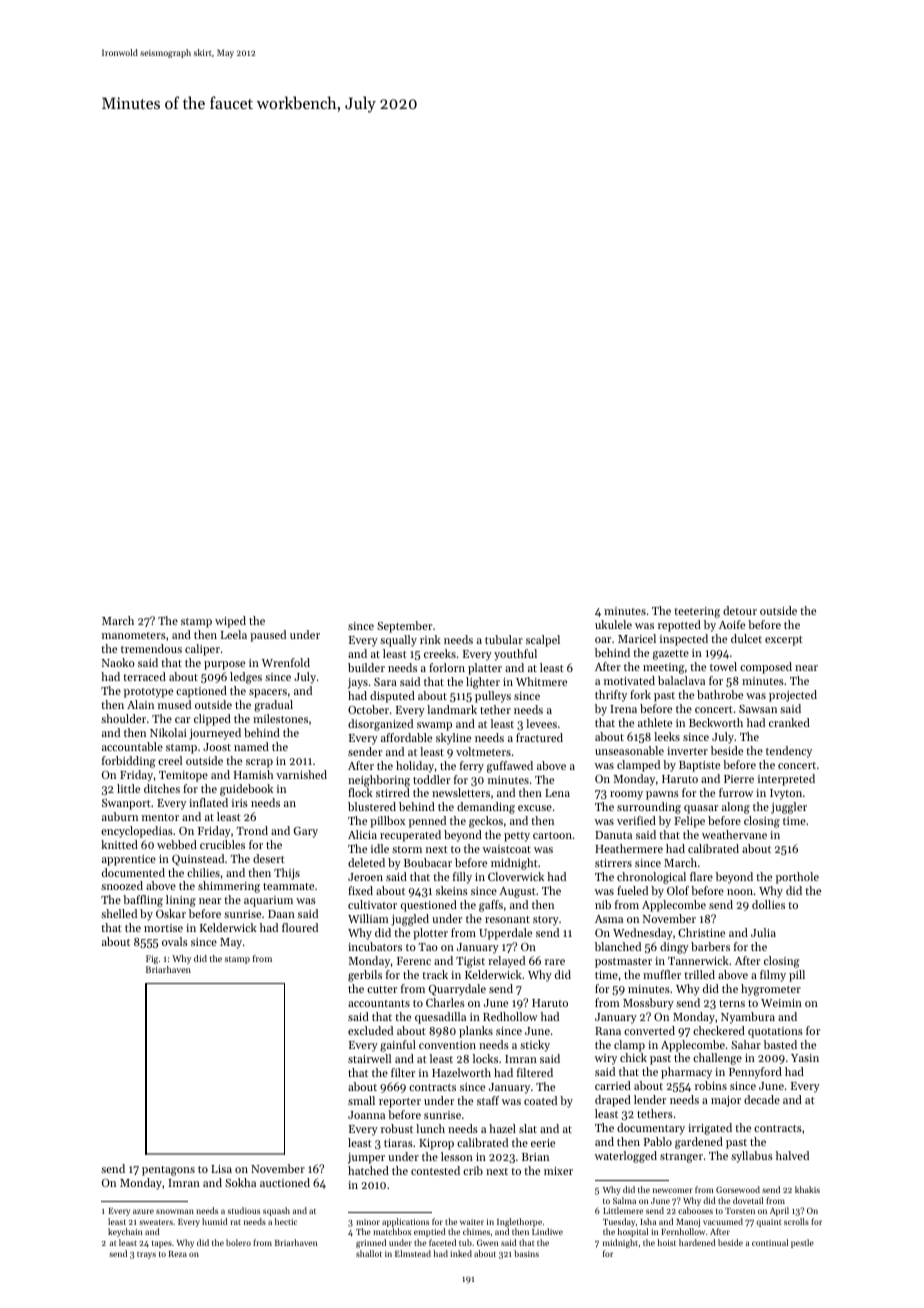 This screenshot has width=924, height=1308. What do you see at coordinates (555, 962) in the screenshot?
I see `rare` at bounding box center [555, 962].
